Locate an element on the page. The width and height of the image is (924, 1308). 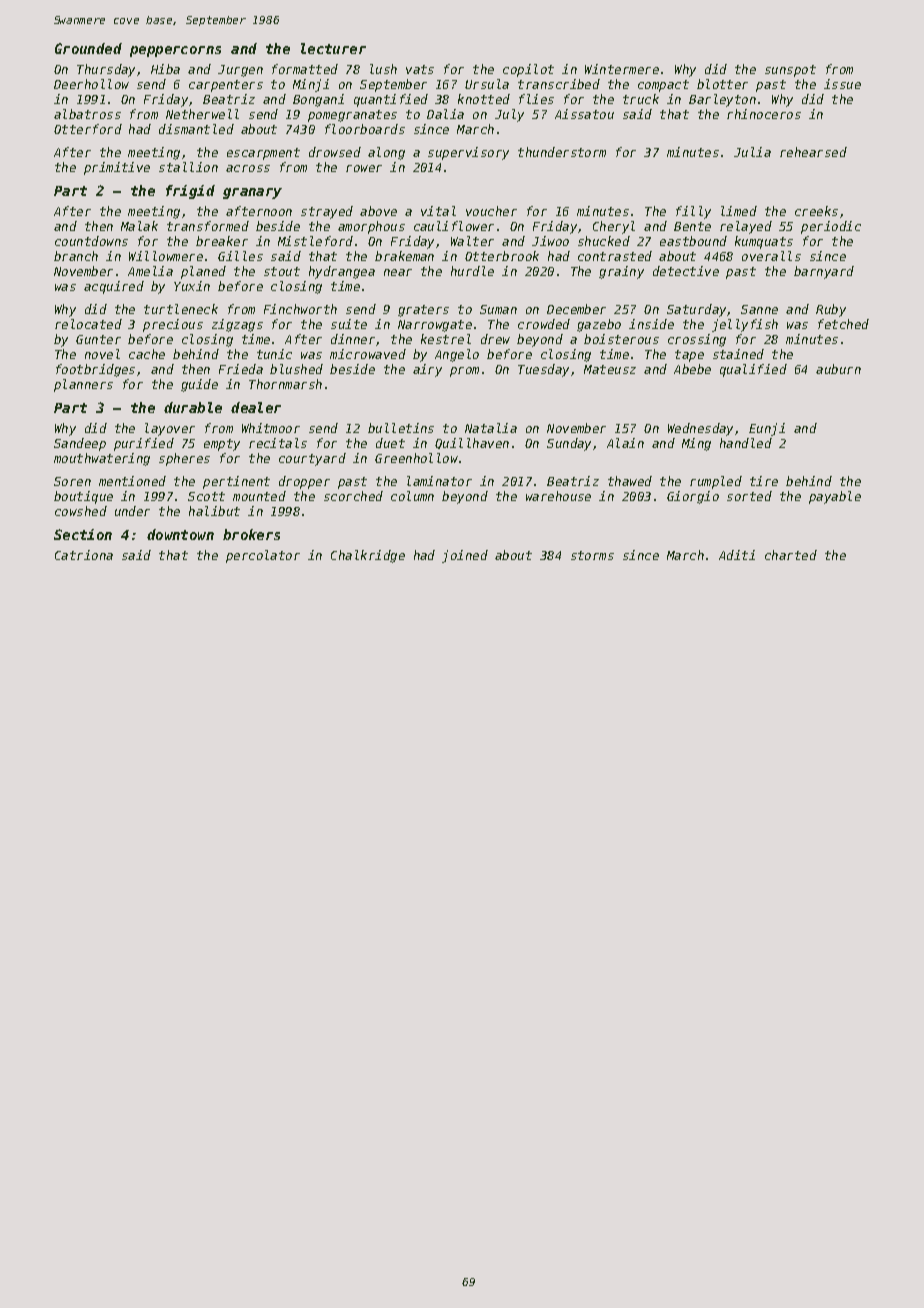
novel is located at coordinates (102, 354).
